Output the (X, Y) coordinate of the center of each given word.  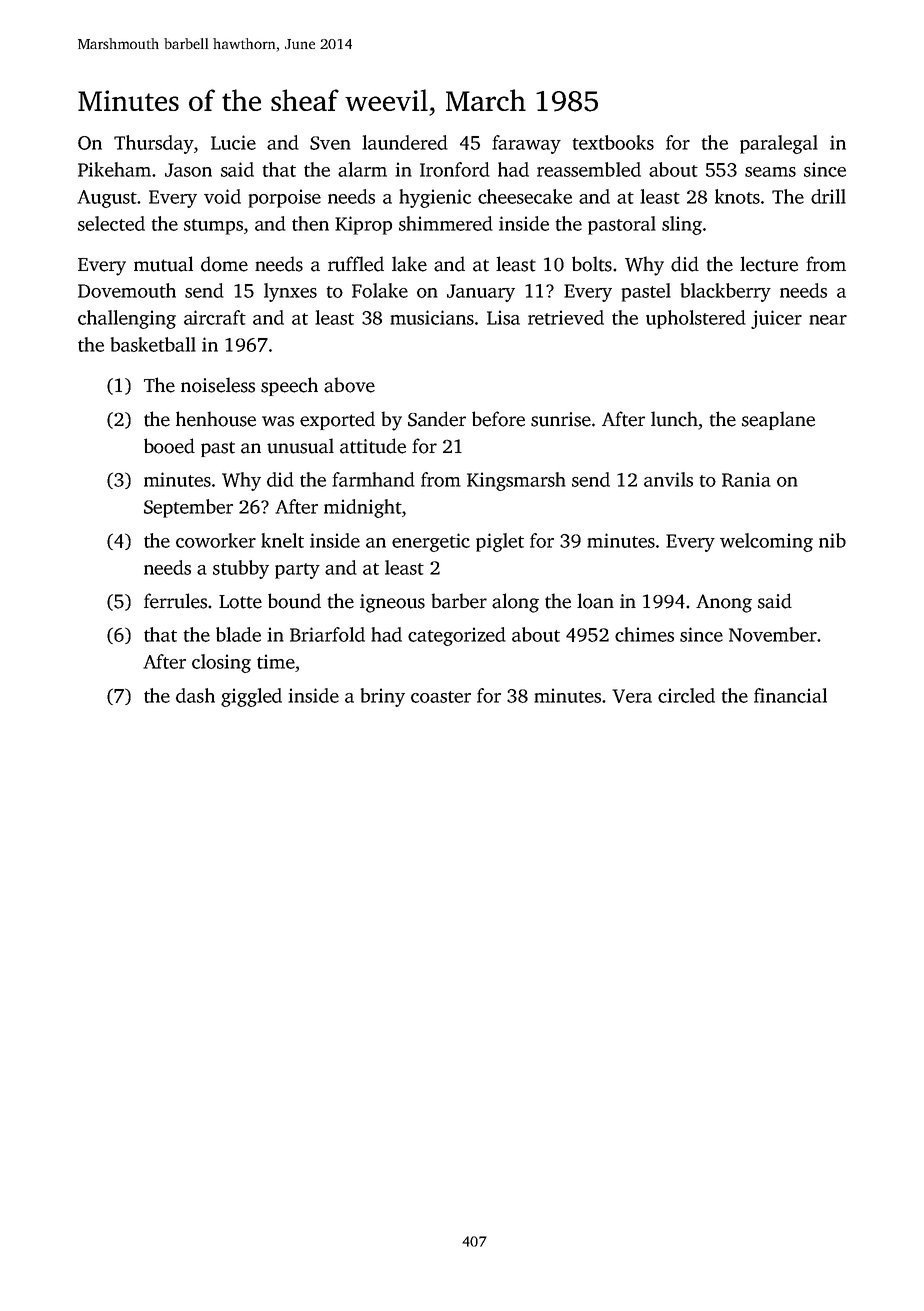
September (188, 508)
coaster (441, 697)
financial (790, 695)
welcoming (766, 542)
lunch (674, 419)
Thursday (154, 144)
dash (195, 695)
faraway (526, 144)
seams (770, 172)
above (349, 385)
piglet (500, 542)
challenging (127, 319)
